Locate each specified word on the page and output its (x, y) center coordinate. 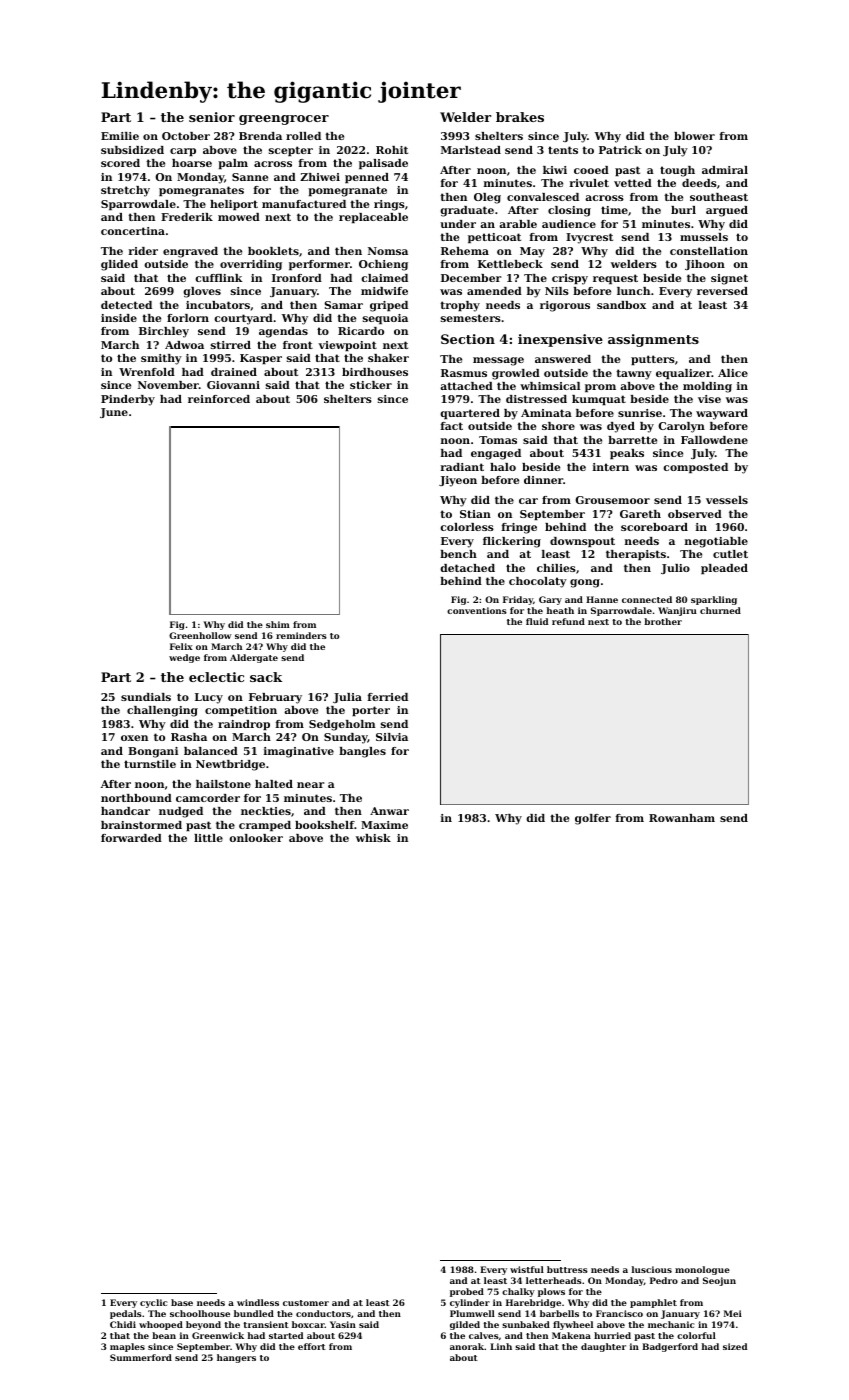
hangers (236, 1358)
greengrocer (284, 120)
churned (720, 610)
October (186, 136)
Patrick (620, 150)
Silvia (392, 737)
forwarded (131, 838)
